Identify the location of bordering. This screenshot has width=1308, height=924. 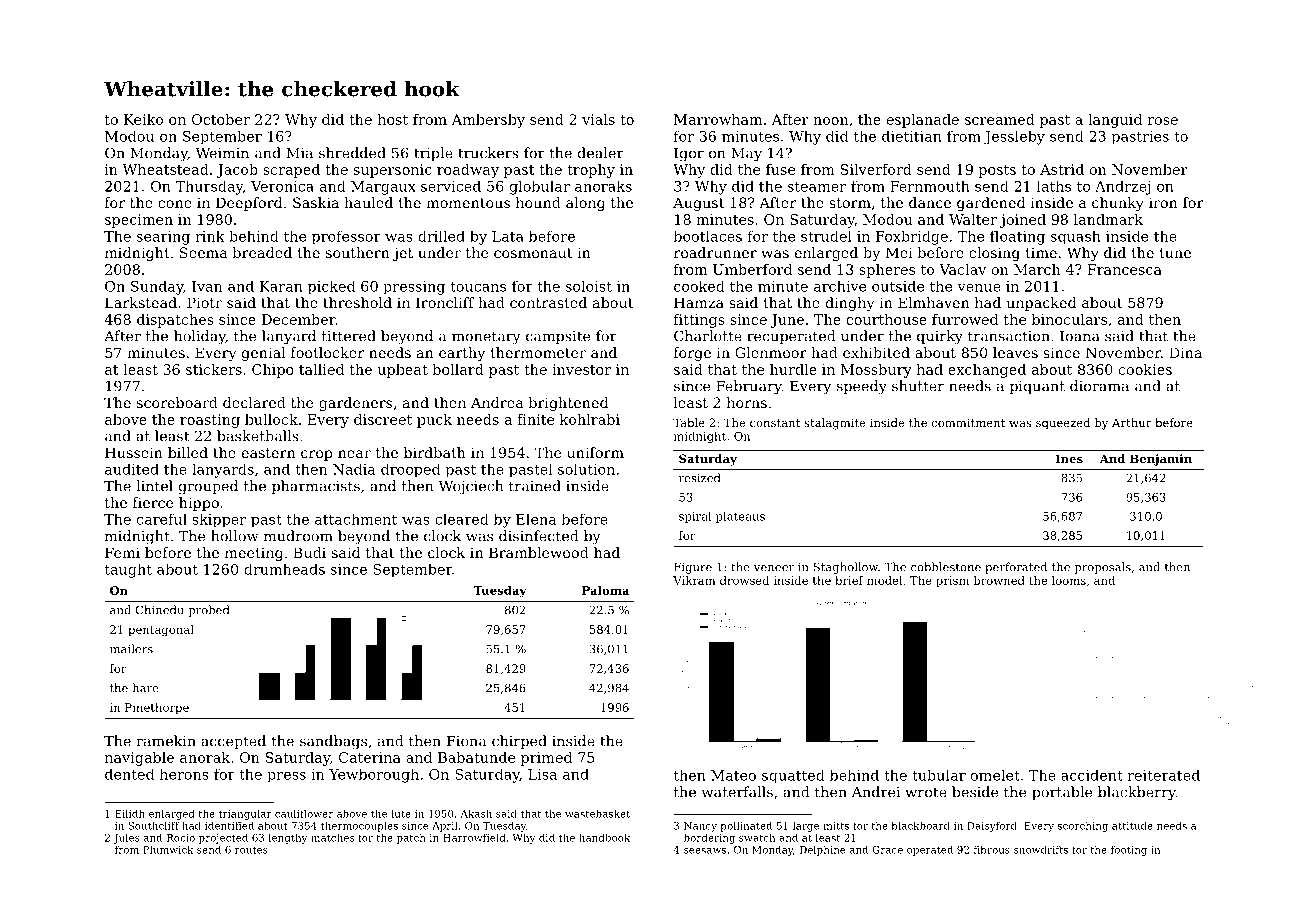
(709, 839).
